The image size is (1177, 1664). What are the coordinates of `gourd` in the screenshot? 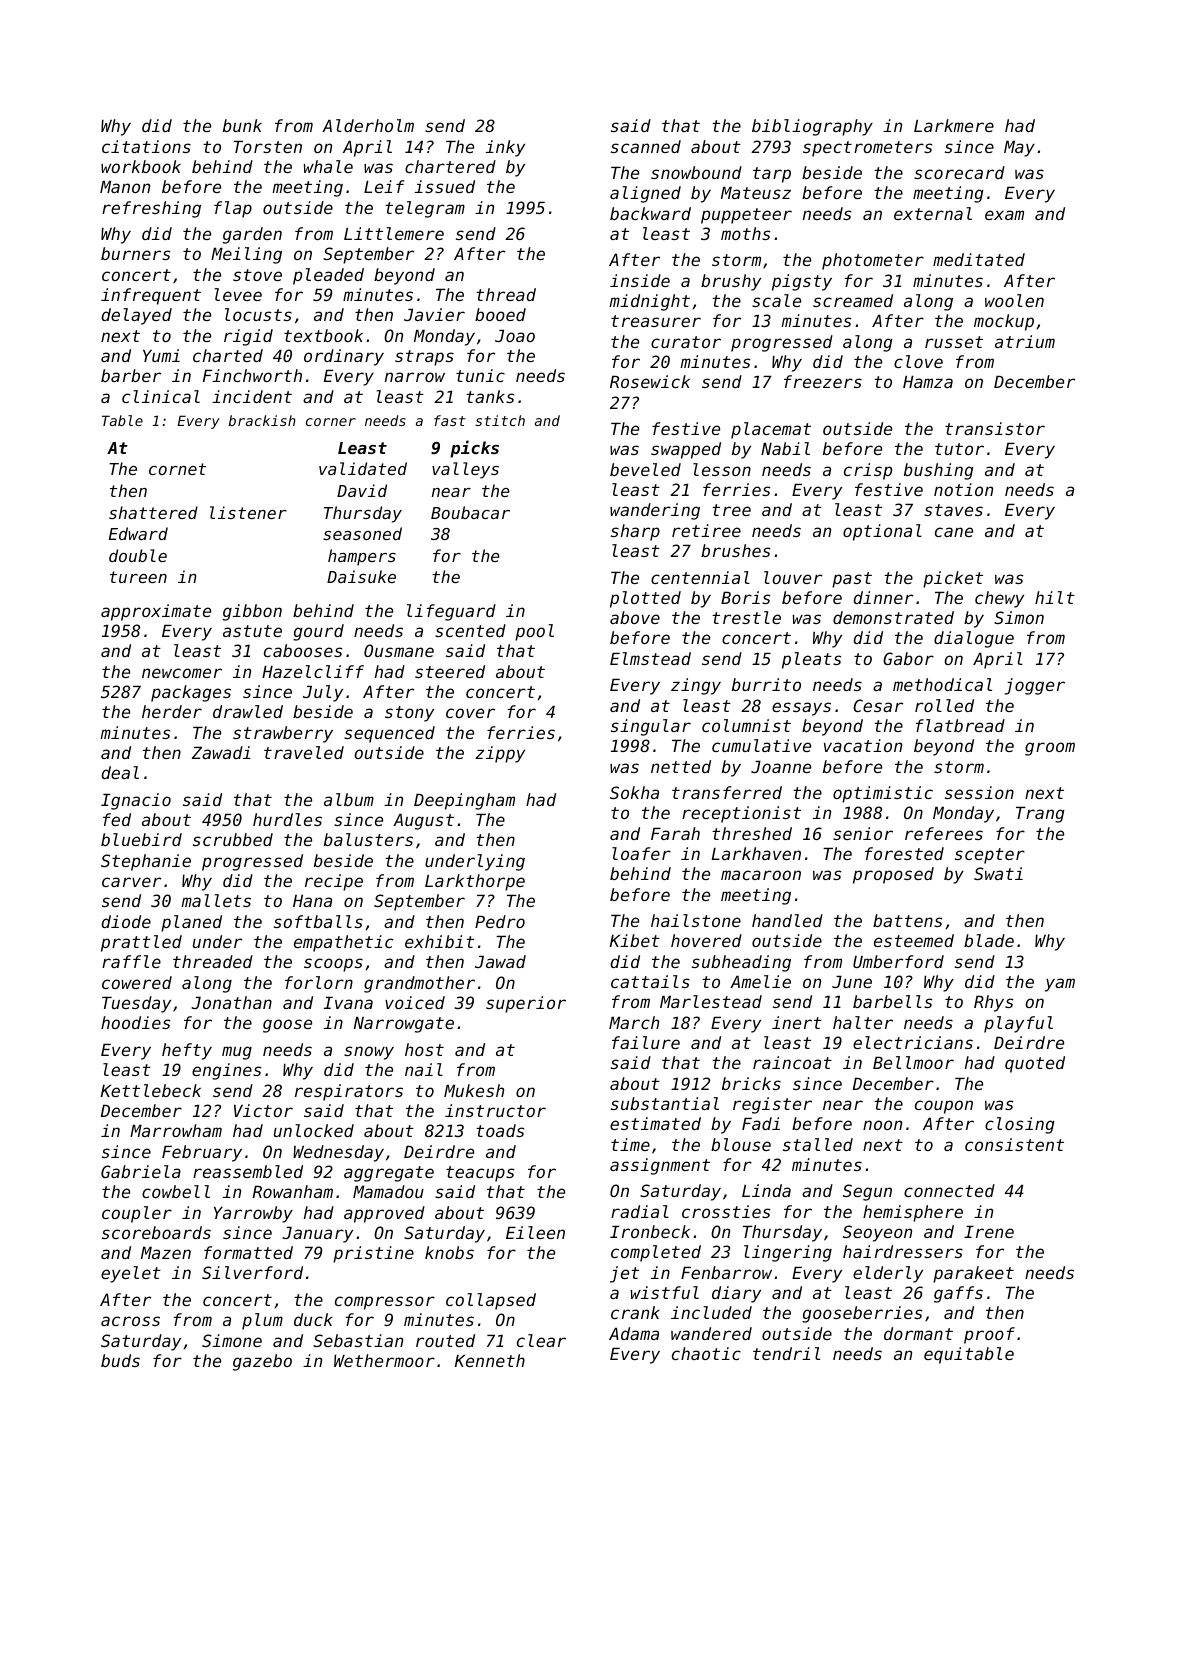 It's located at (318, 632).
